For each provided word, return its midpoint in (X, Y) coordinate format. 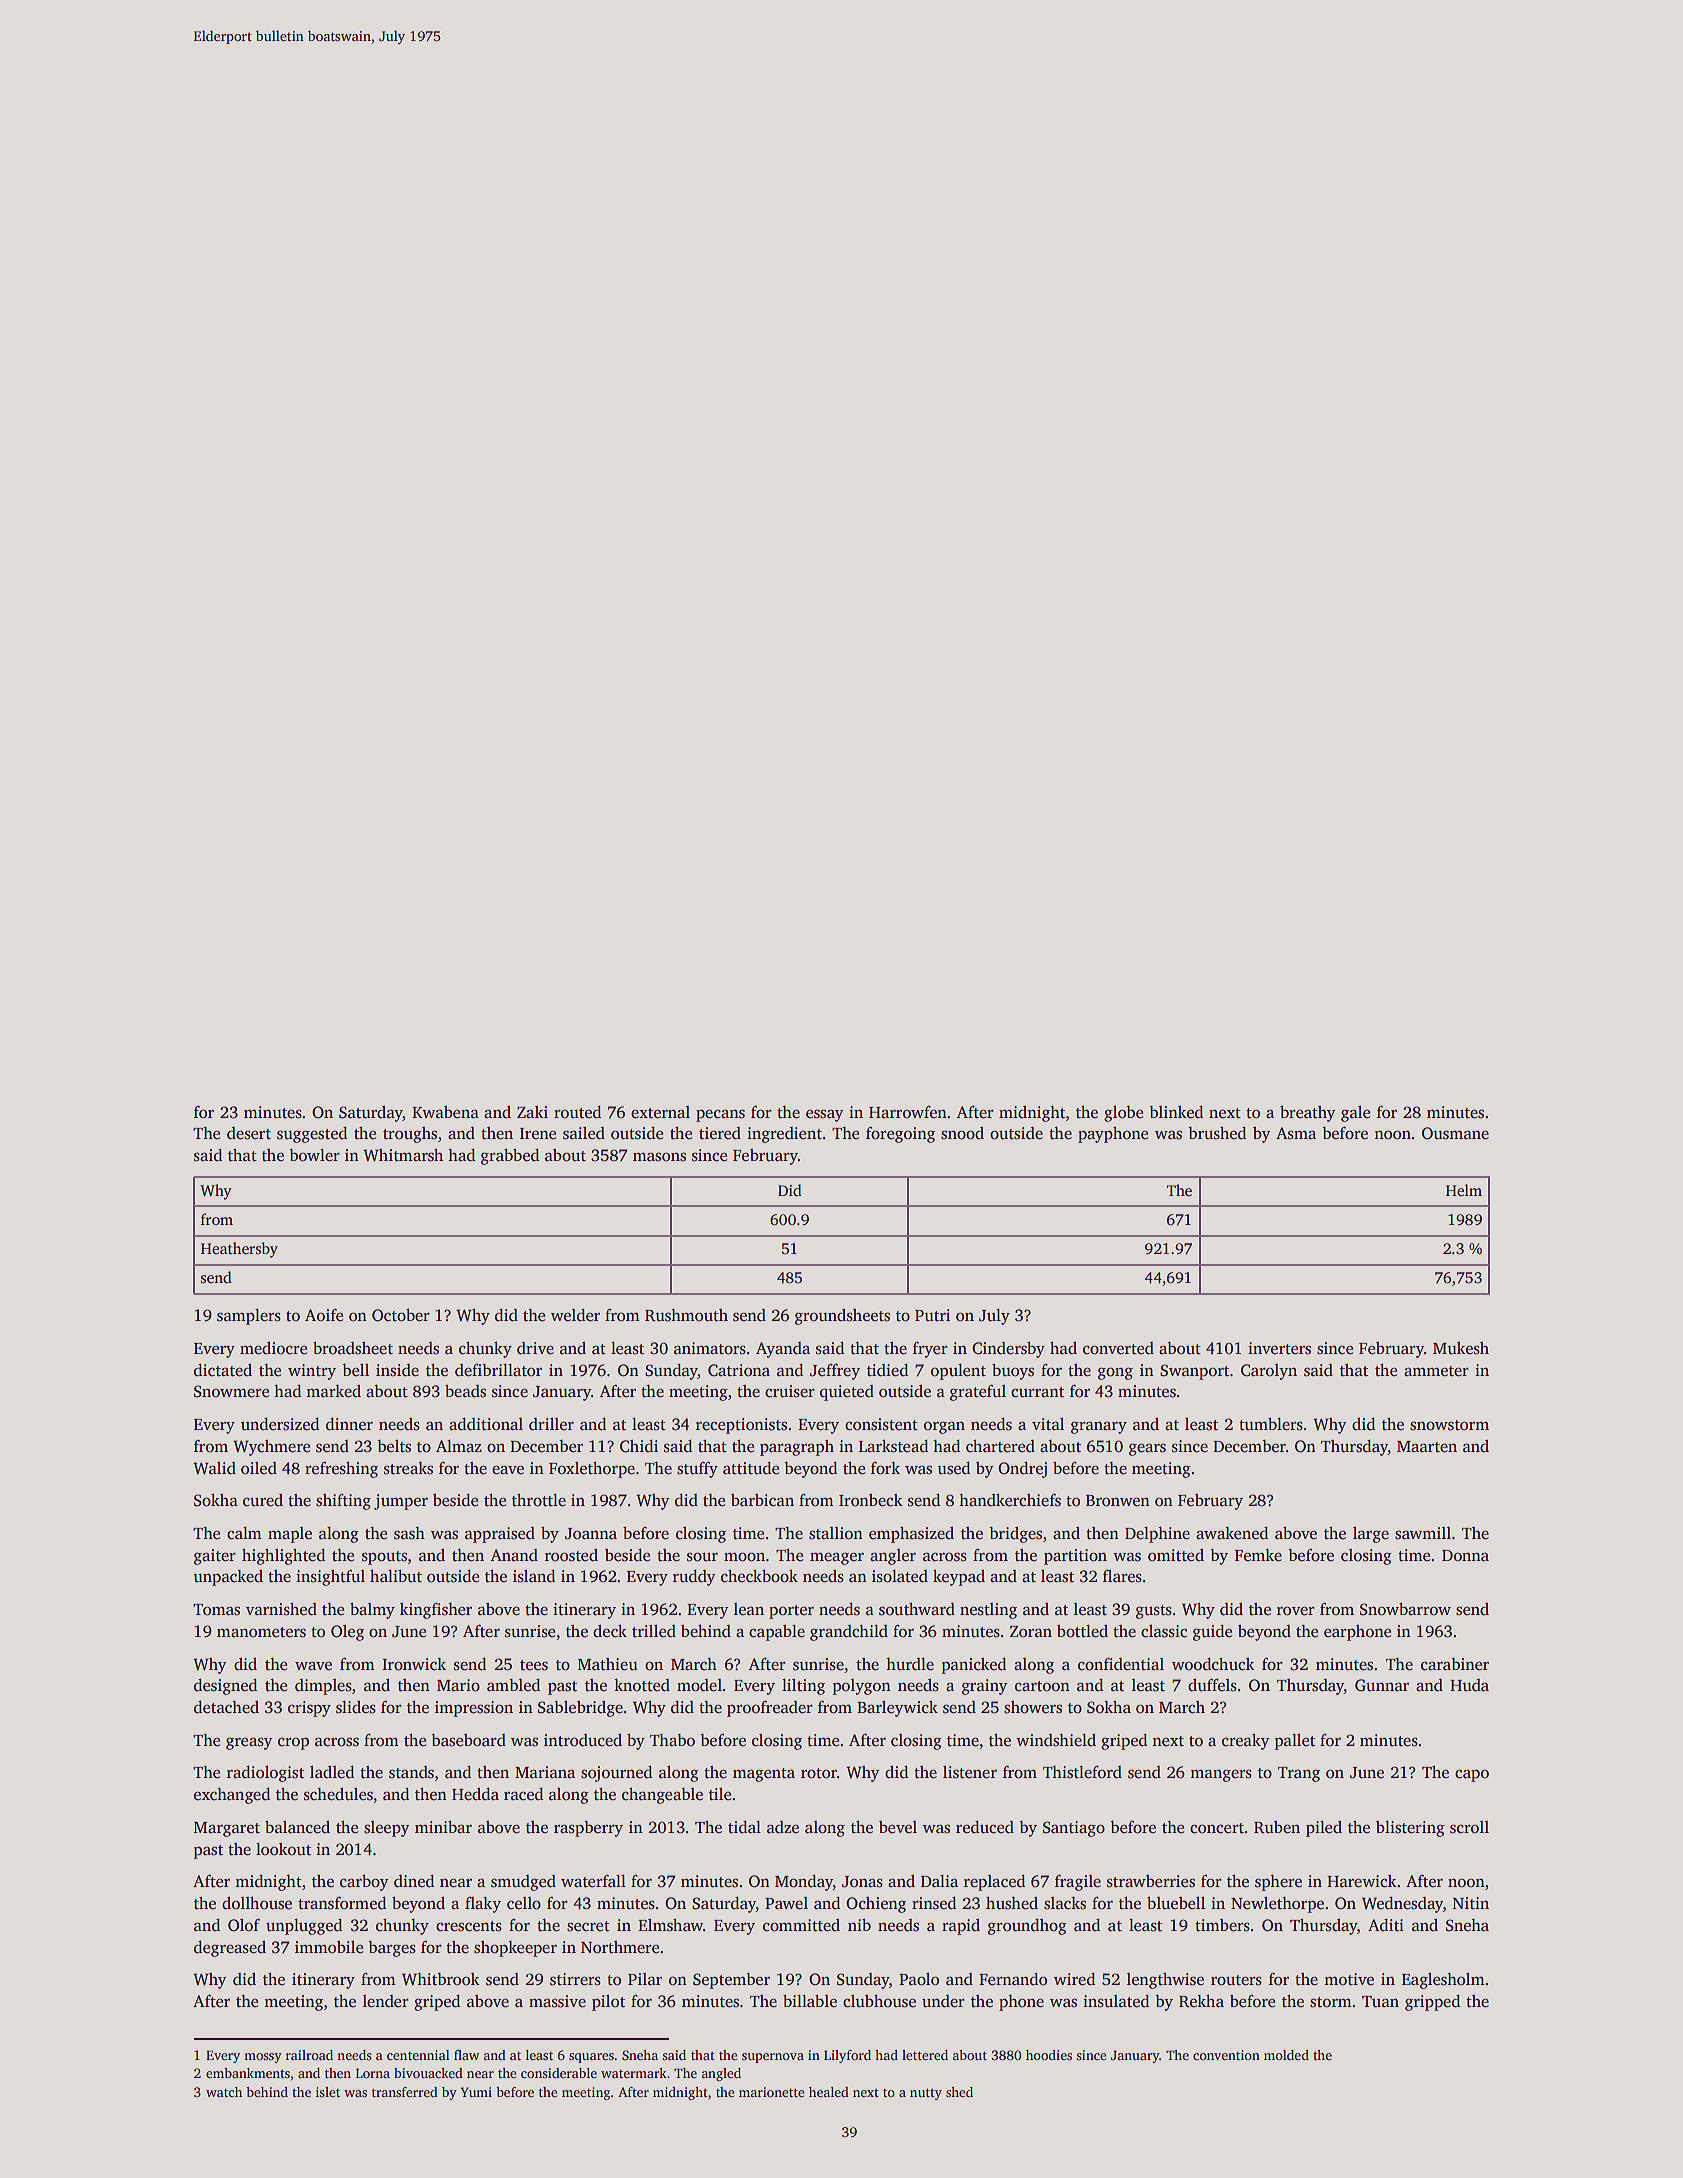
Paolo (919, 1979)
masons (659, 1157)
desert (249, 1133)
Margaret (227, 1829)
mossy (263, 2058)
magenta (764, 1775)
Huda (1469, 1685)
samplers (249, 1317)
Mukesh (1461, 1348)
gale (1355, 1114)
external (660, 1112)
